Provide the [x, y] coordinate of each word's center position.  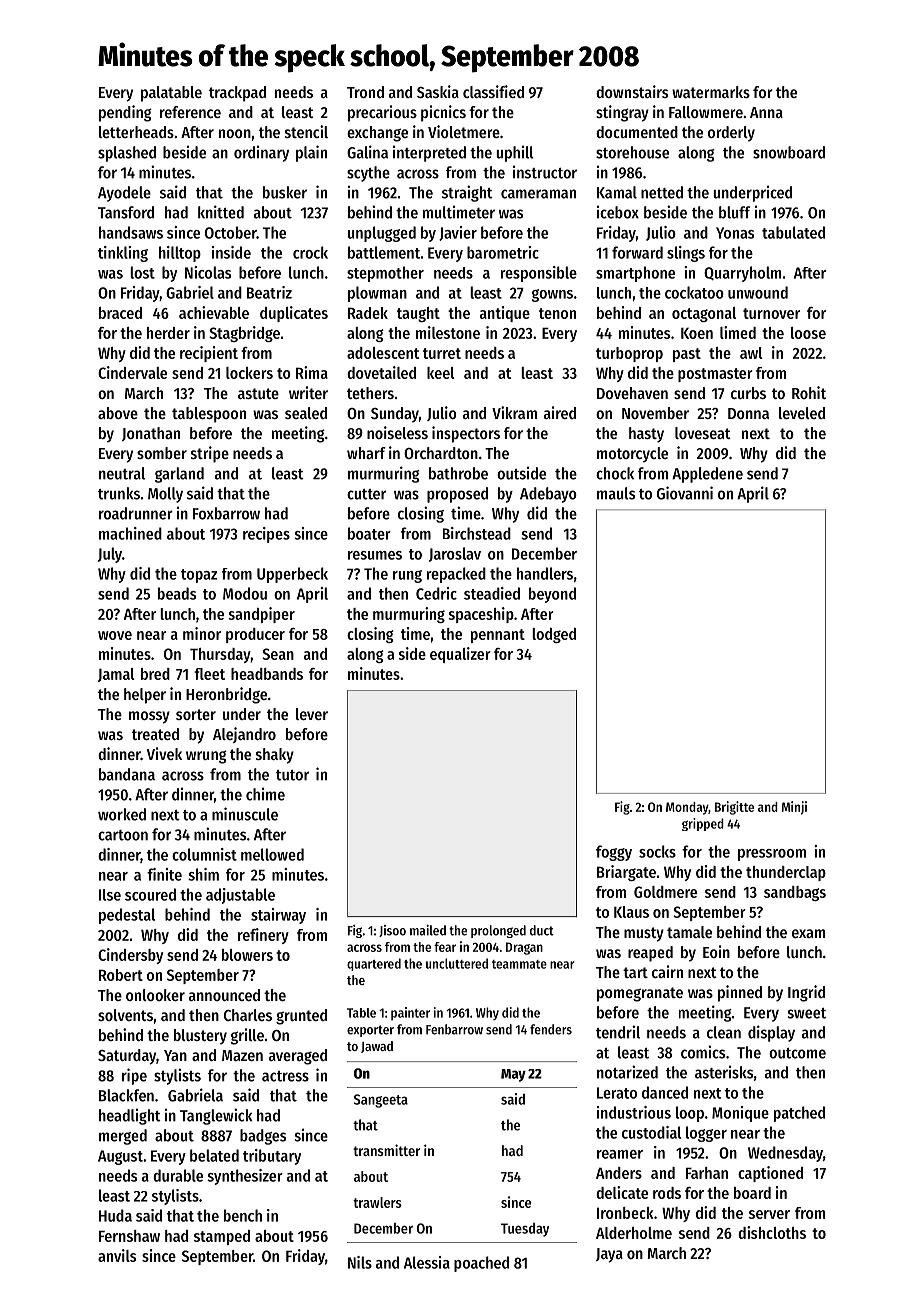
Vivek [164, 753]
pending [125, 113]
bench [243, 1215]
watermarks [711, 92]
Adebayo [548, 495]
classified [493, 91]
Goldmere [665, 892]
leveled [802, 413]
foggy [614, 853]
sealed [306, 413]
